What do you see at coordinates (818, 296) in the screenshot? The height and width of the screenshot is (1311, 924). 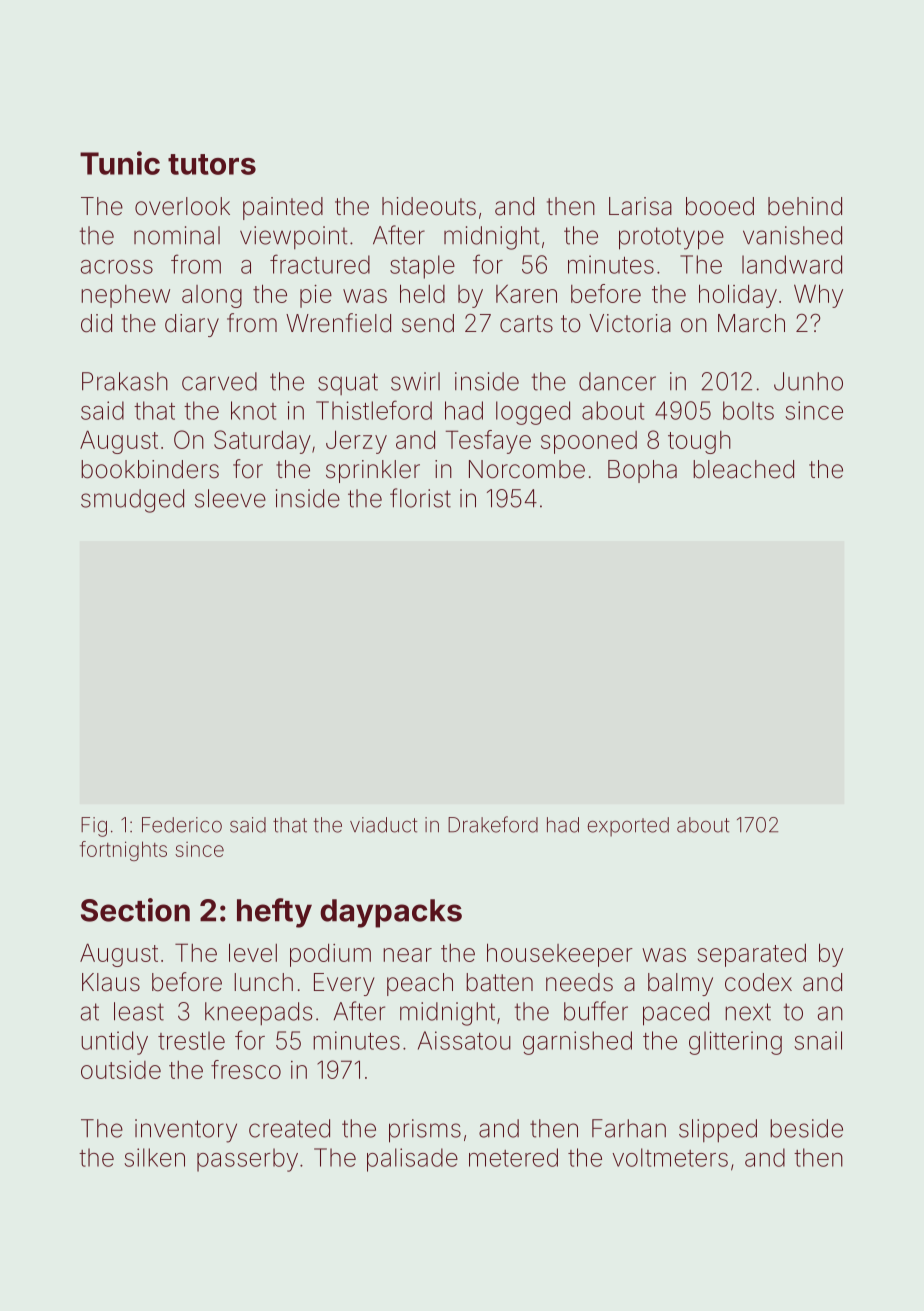 I see `Why` at bounding box center [818, 296].
